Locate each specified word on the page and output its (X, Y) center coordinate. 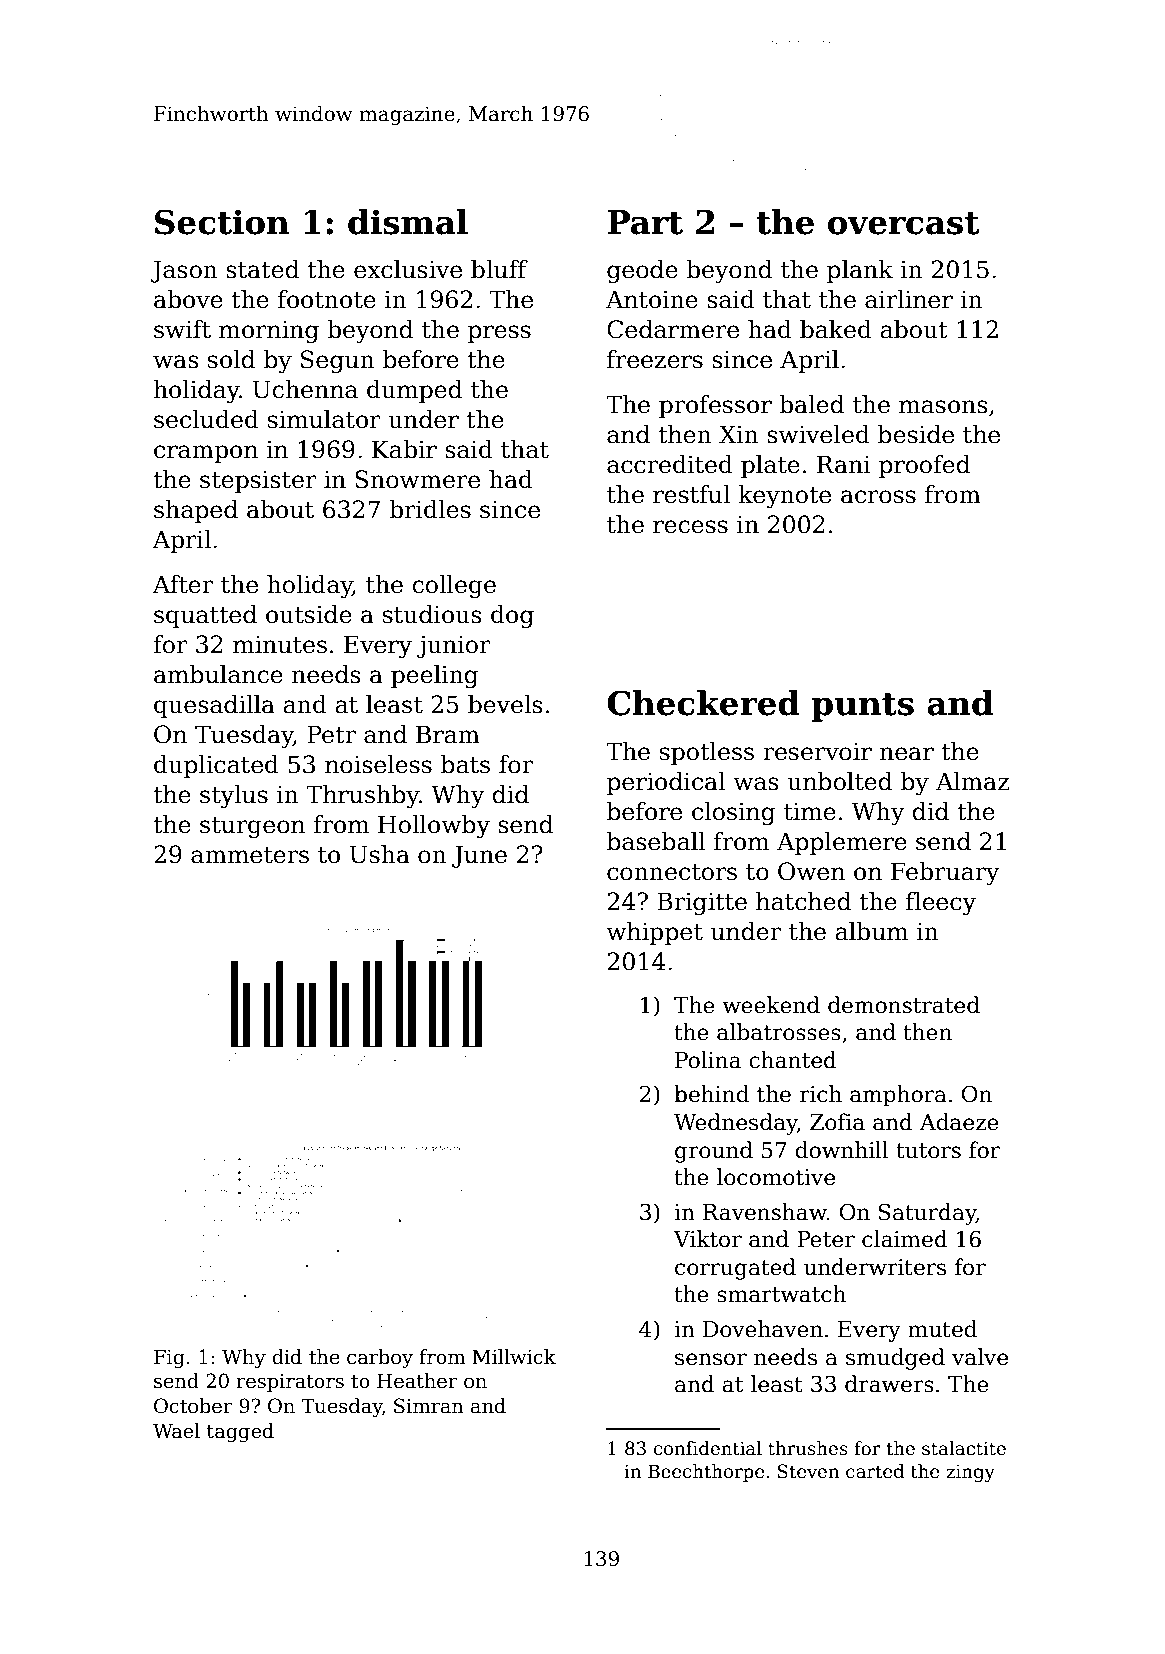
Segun (338, 361)
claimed (905, 1239)
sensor (711, 1359)
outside (309, 614)
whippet (654, 933)
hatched (803, 901)
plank (860, 271)
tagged (240, 1432)
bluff (499, 269)
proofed (924, 466)
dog (512, 616)
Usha (380, 854)
